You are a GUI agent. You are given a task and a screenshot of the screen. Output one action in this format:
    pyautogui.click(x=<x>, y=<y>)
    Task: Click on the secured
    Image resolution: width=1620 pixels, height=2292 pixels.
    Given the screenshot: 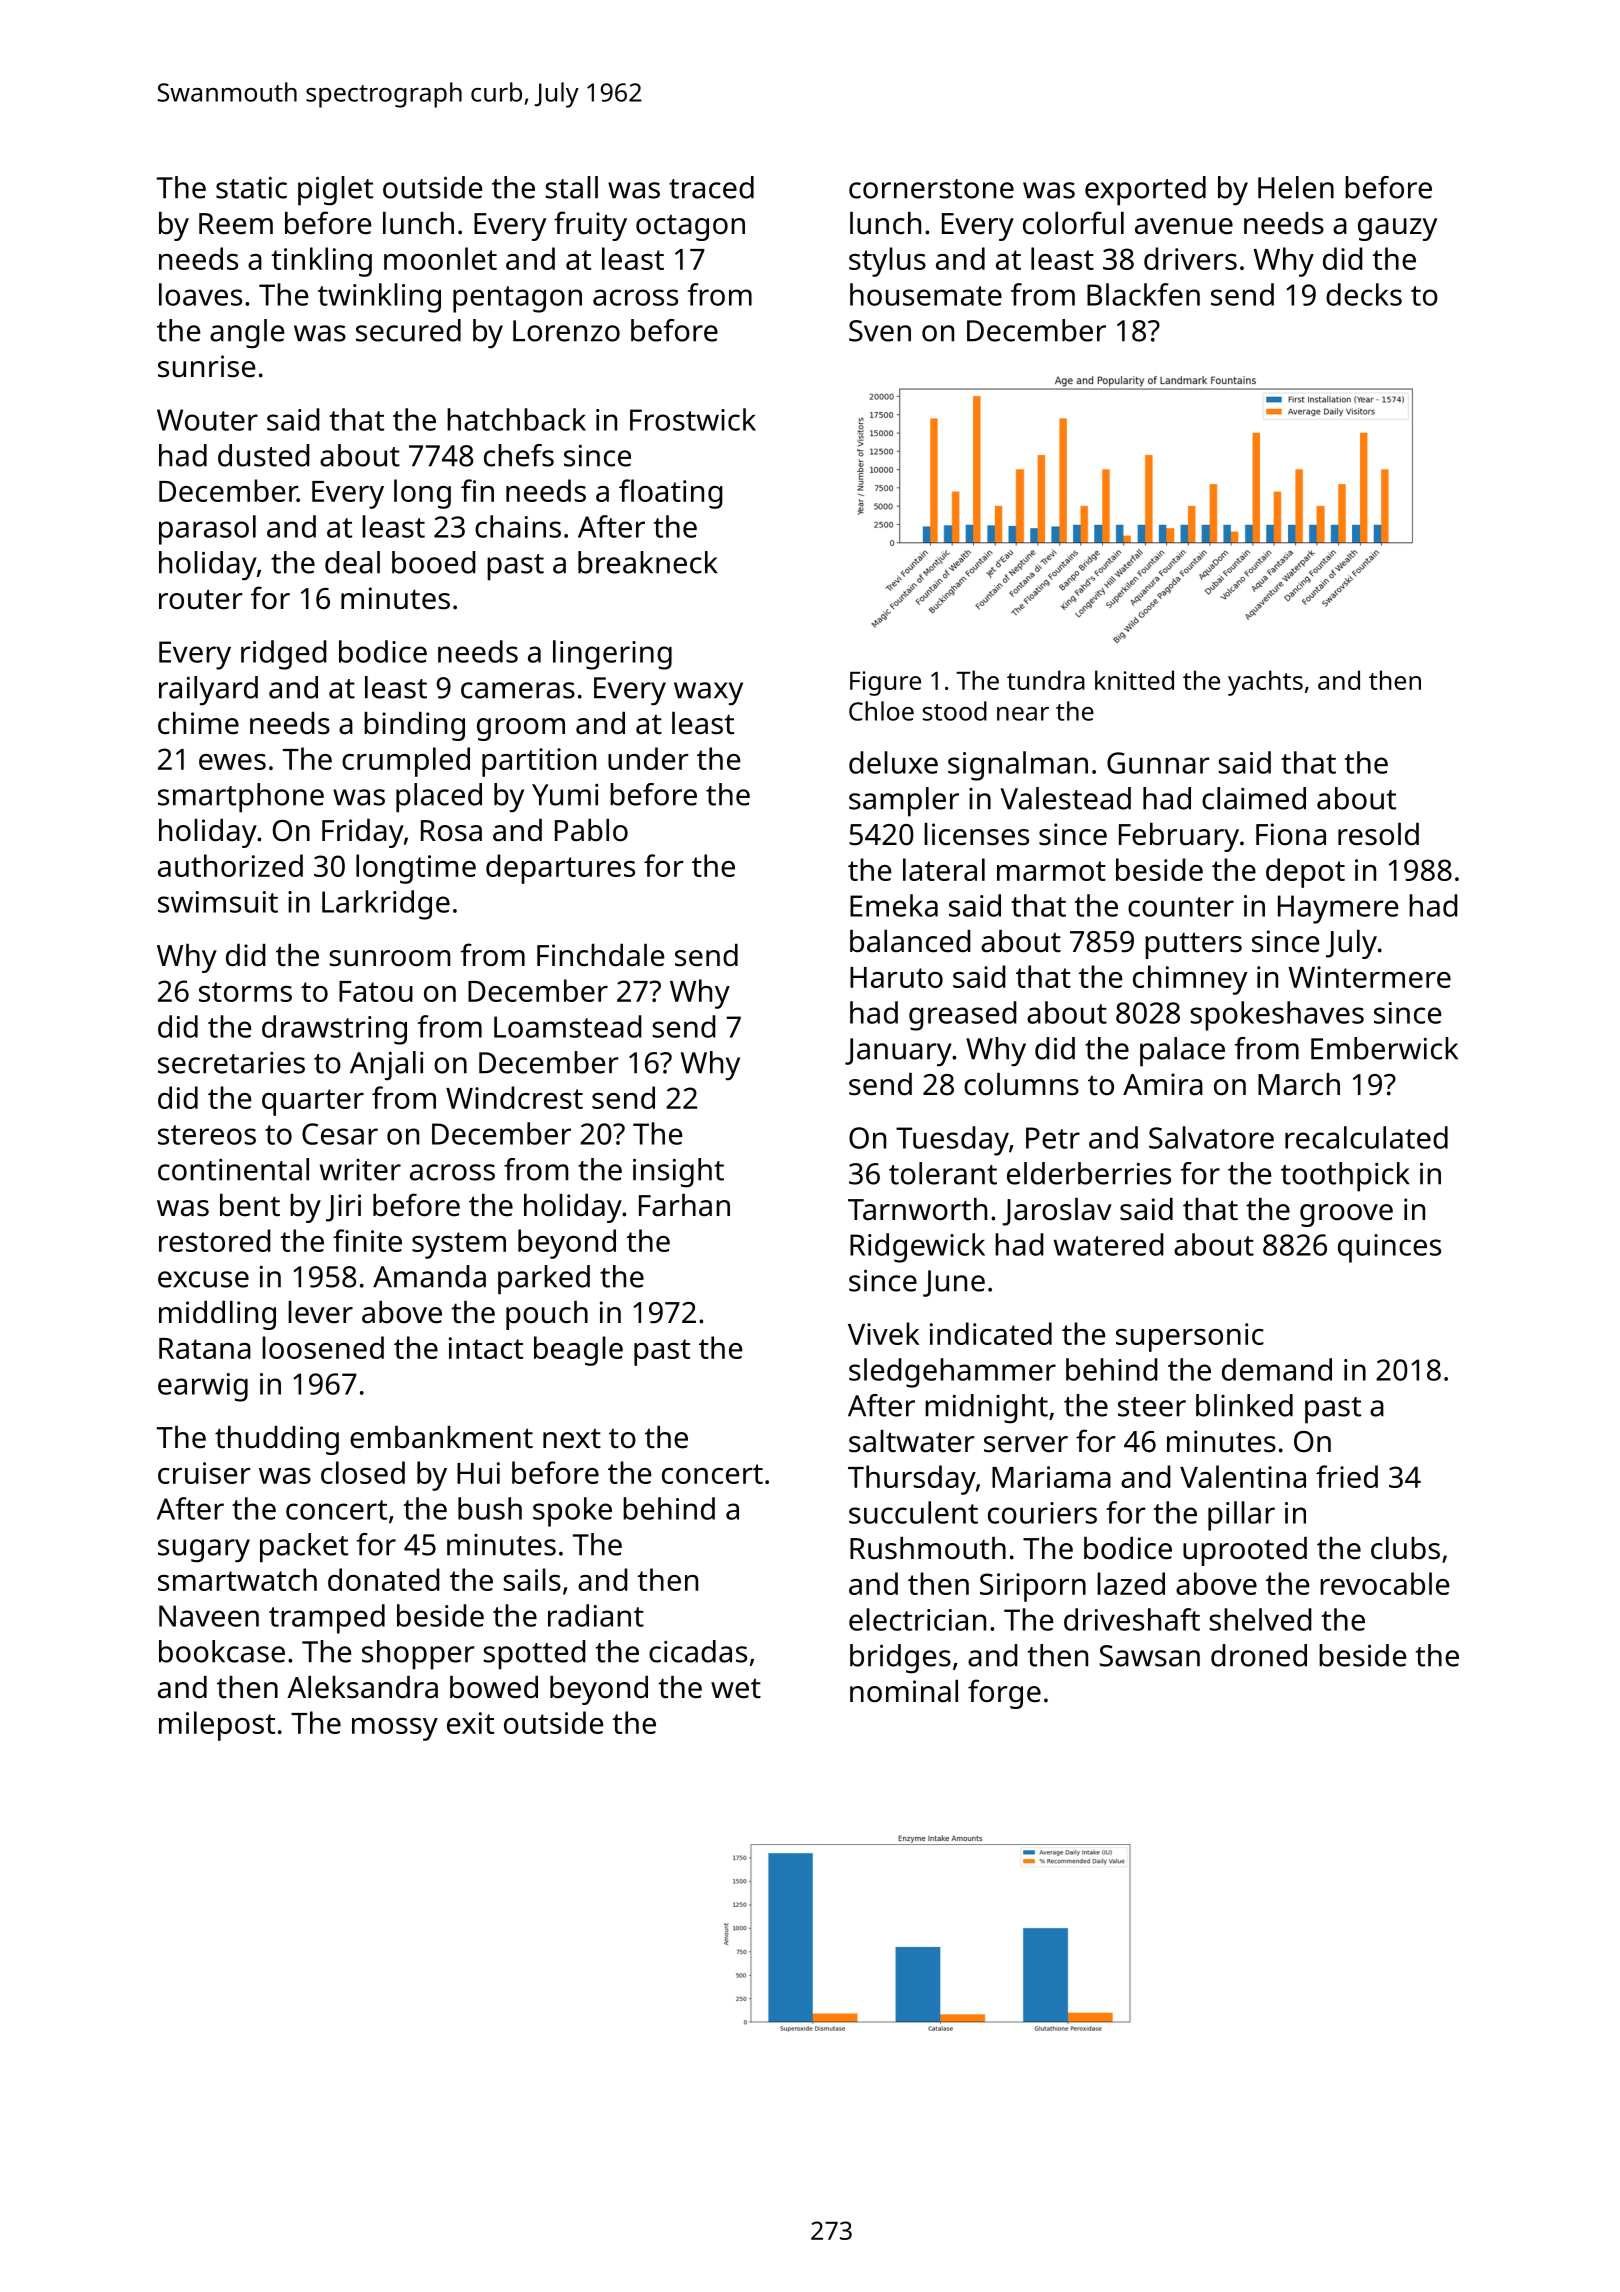 What is the action you would take?
    pyautogui.click(x=408, y=330)
